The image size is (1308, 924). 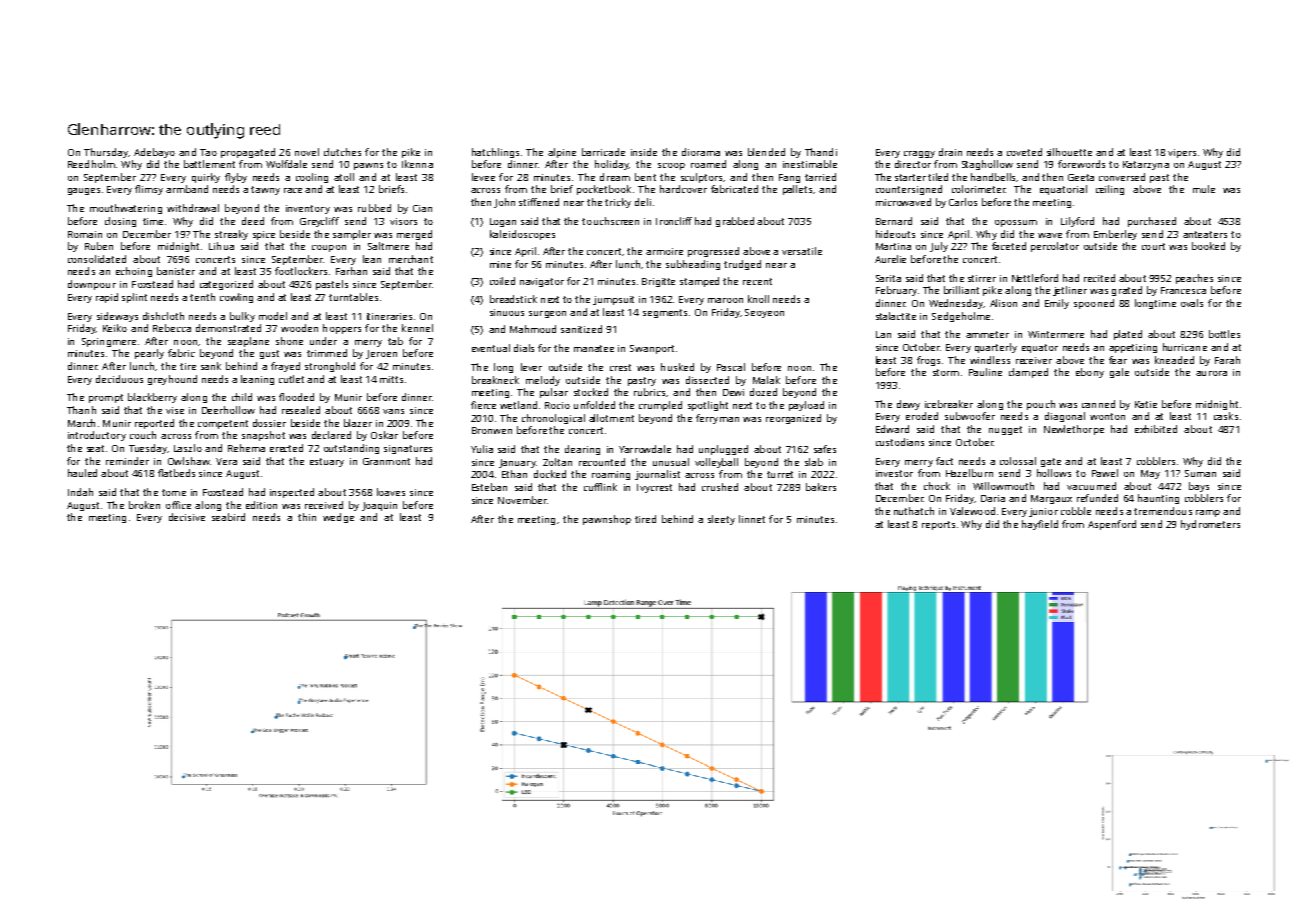 I want to click on battlement, so click(x=209, y=164).
